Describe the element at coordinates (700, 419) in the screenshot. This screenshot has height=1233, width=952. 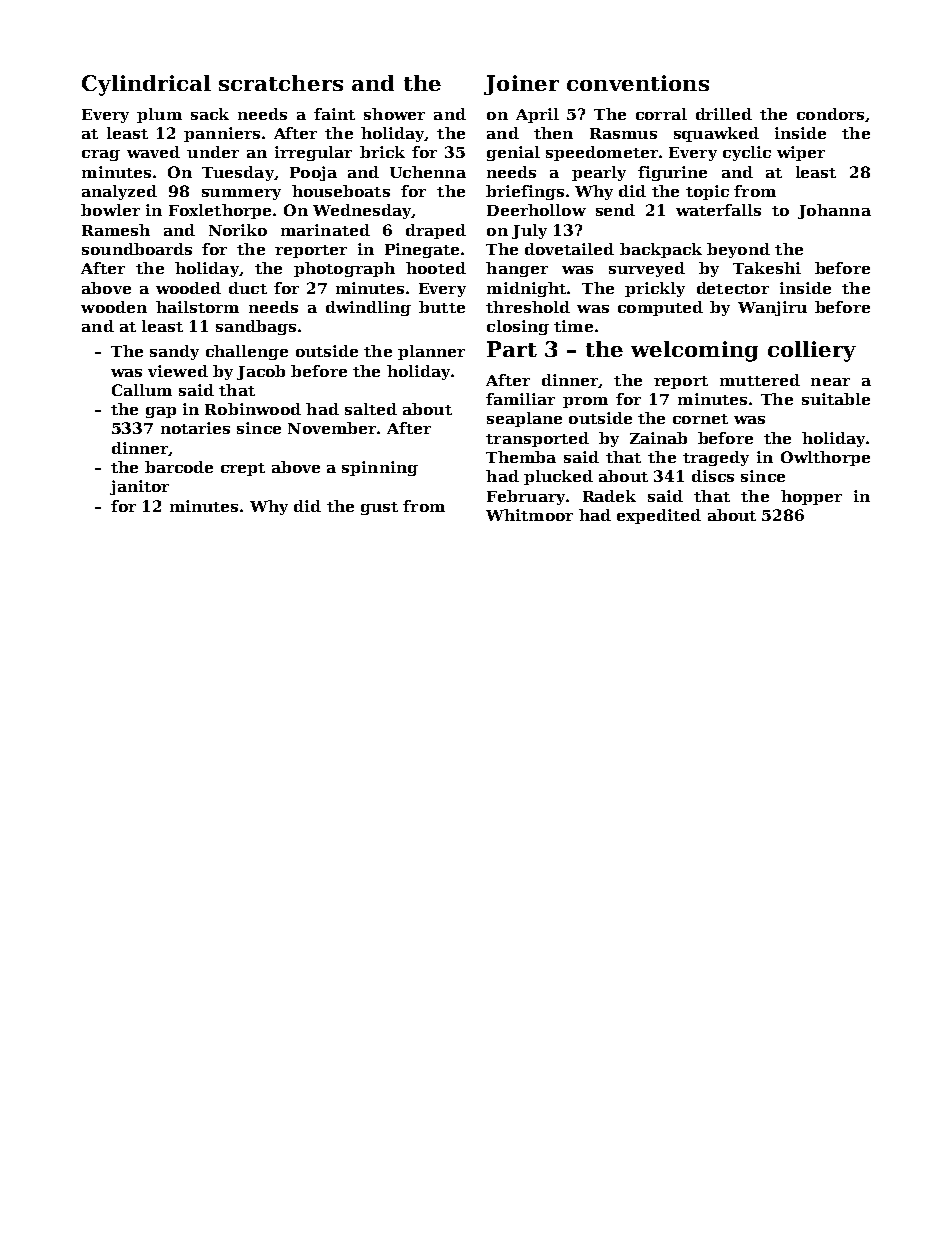
I see `cornet` at that location.
